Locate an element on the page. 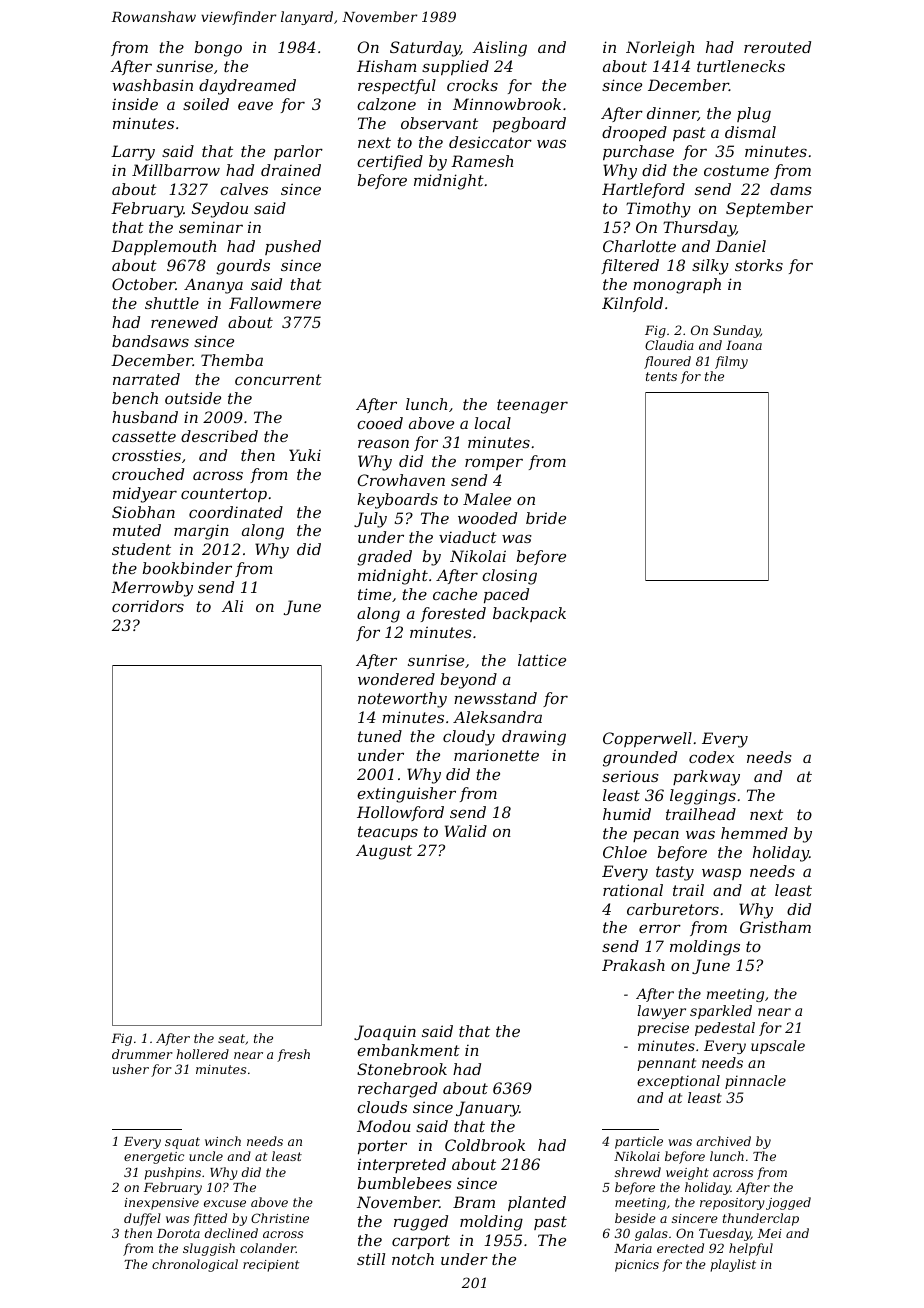 The width and height of the image is (924, 1308). Ramesh is located at coordinates (482, 161).
